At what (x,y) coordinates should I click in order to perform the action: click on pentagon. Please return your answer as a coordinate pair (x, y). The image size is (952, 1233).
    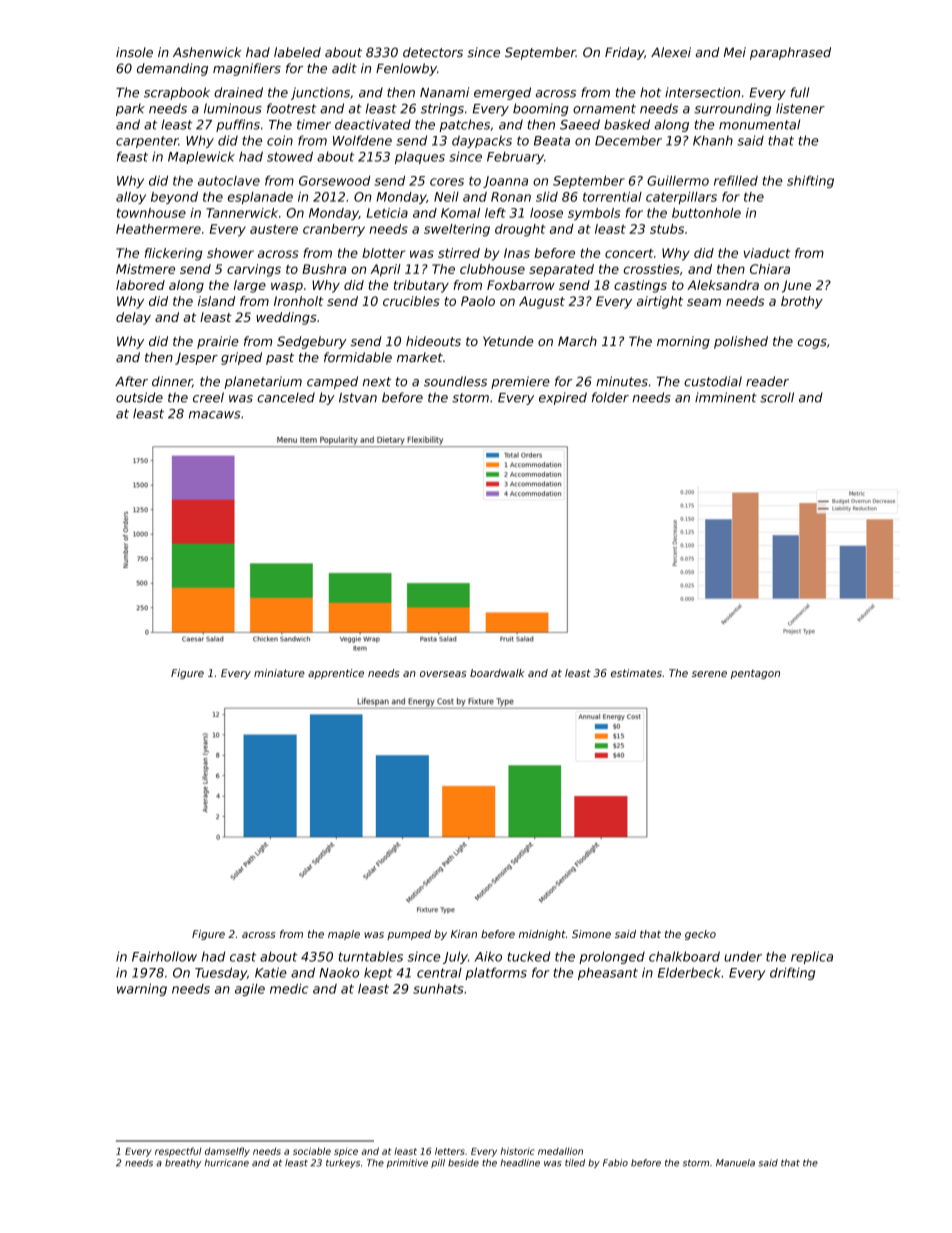
    Looking at the image, I should click on (755, 674).
